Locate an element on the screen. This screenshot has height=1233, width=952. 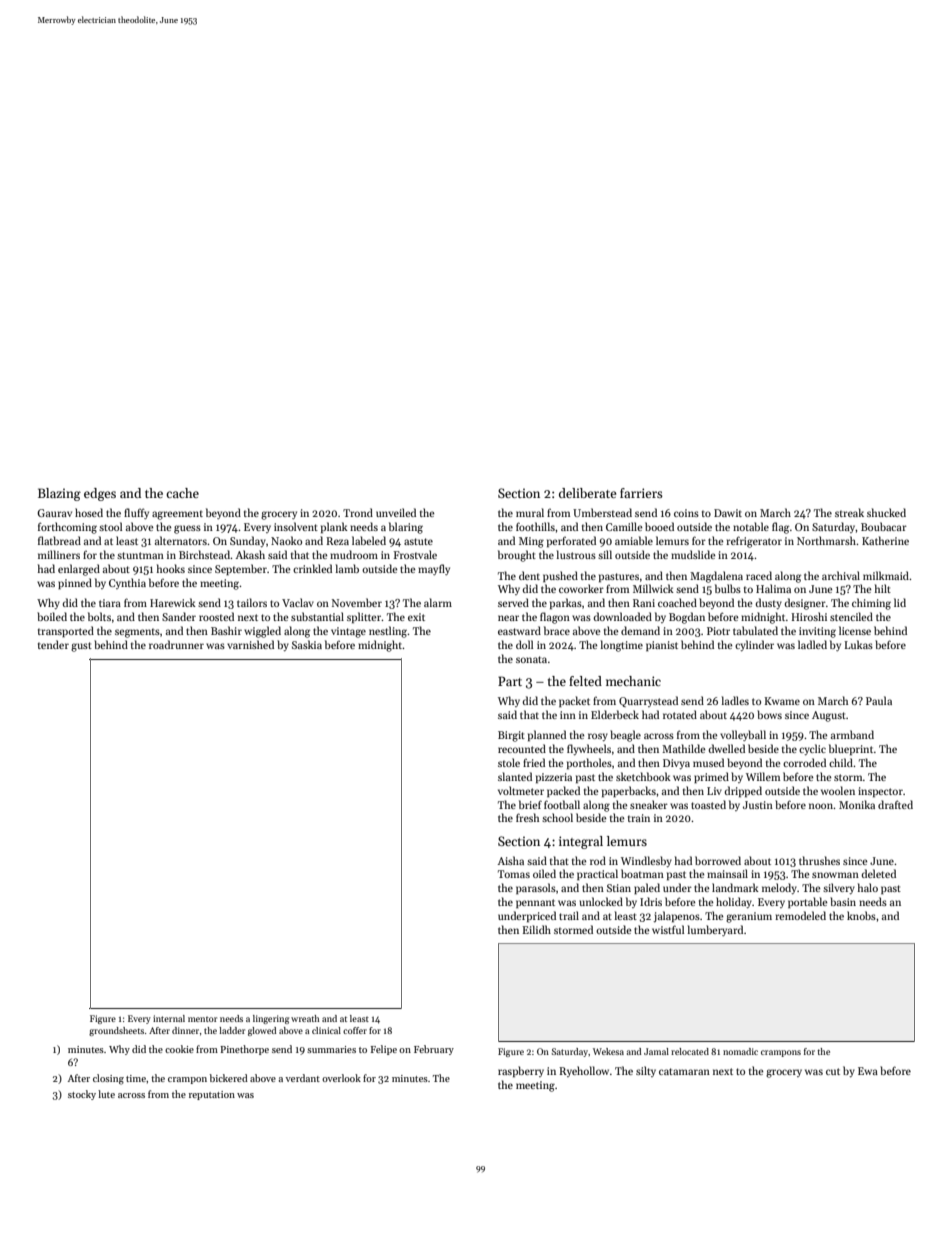
lumberyard is located at coordinates (715, 930).
